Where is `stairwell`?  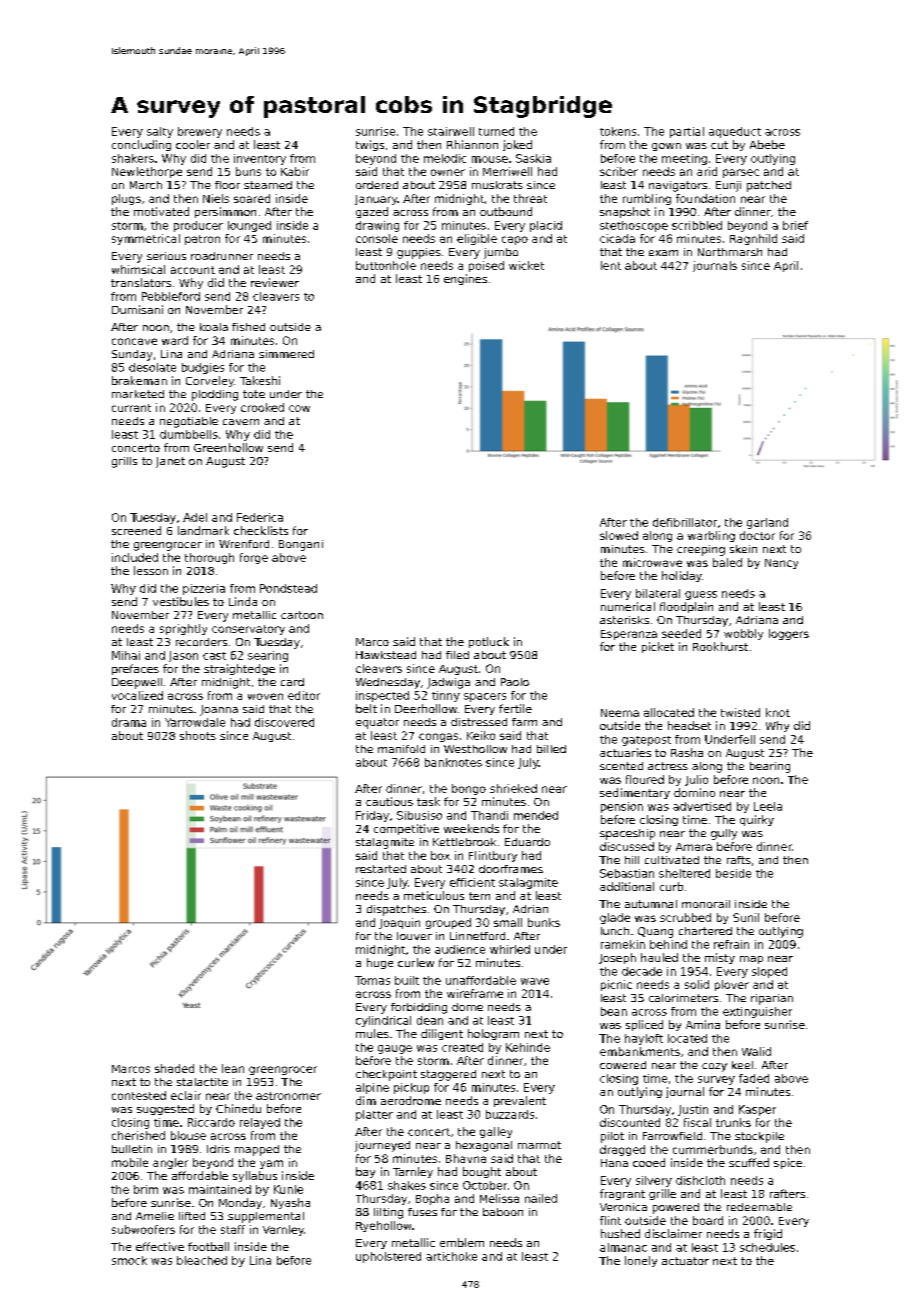 stairwell is located at coordinates (451, 131).
